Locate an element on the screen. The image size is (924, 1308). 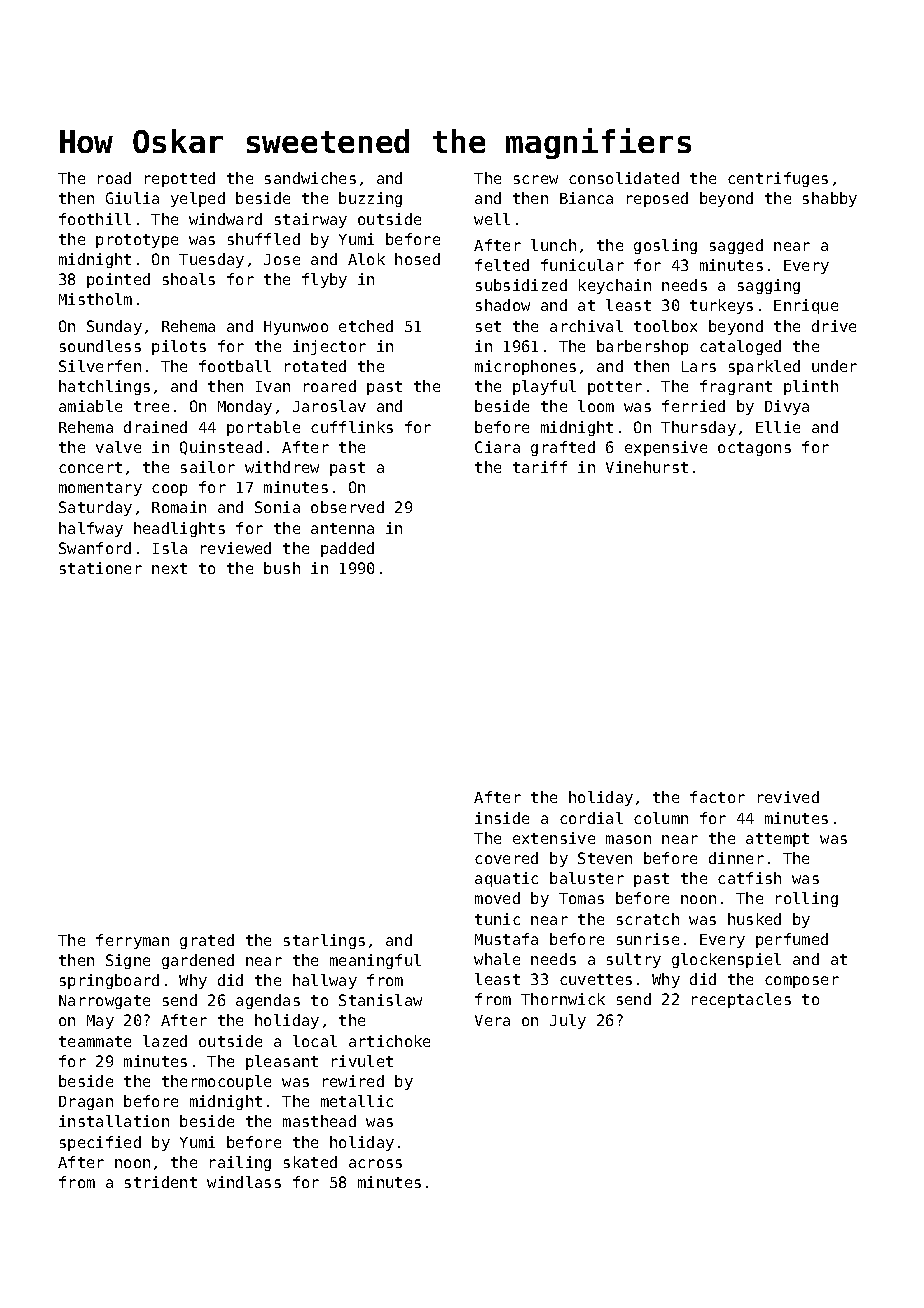
centrifuges is located at coordinates (778, 179).
